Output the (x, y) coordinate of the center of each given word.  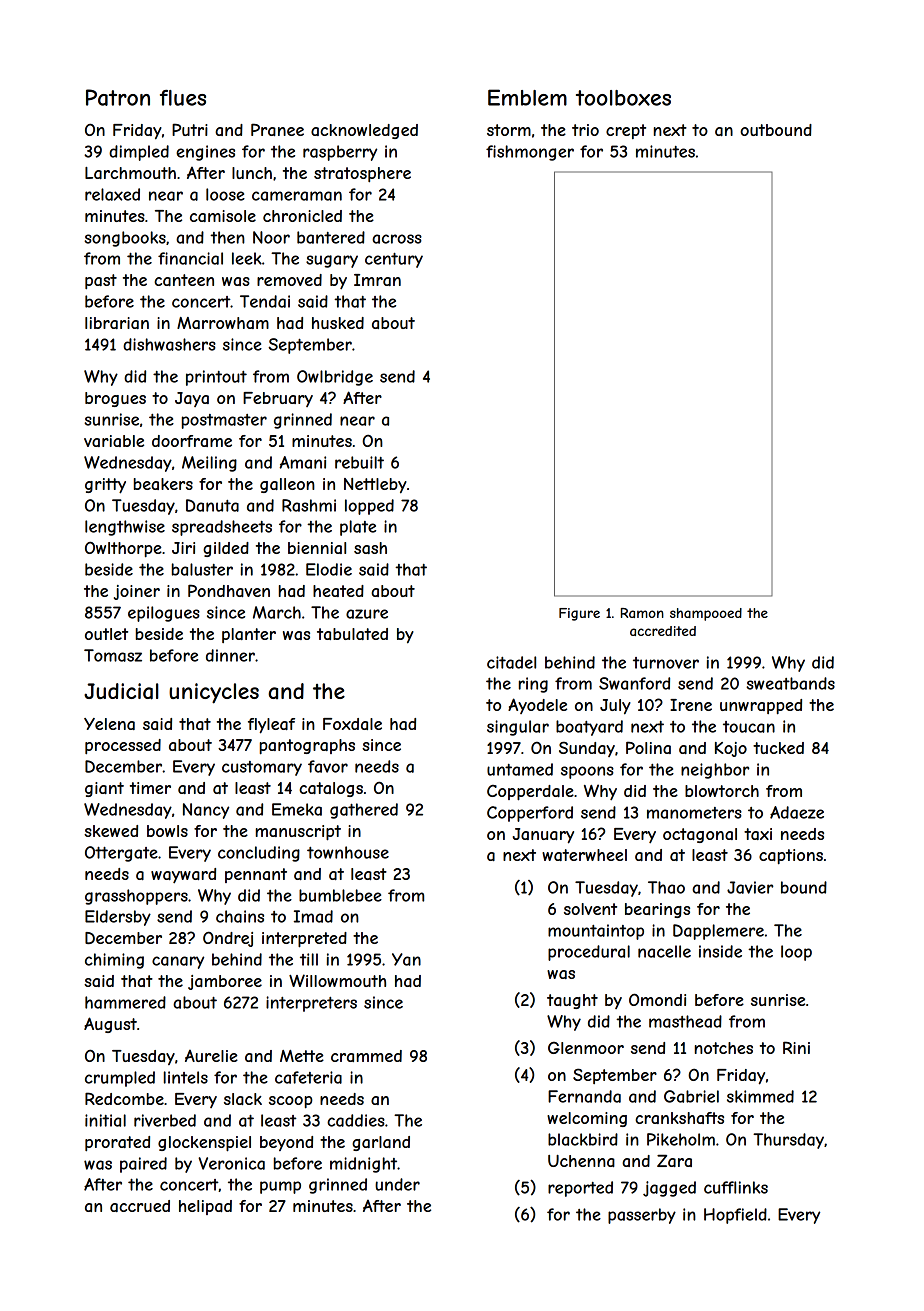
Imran (377, 280)
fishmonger (530, 153)
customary (262, 768)
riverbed (165, 1120)
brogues (115, 399)
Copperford (530, 814)
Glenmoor (586, 1047)
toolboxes (623, 98)
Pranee (277, 129)
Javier (750, 887)
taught (572, 1001)
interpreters (311, 1004)
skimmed (760, 1096)
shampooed (706, 614)
